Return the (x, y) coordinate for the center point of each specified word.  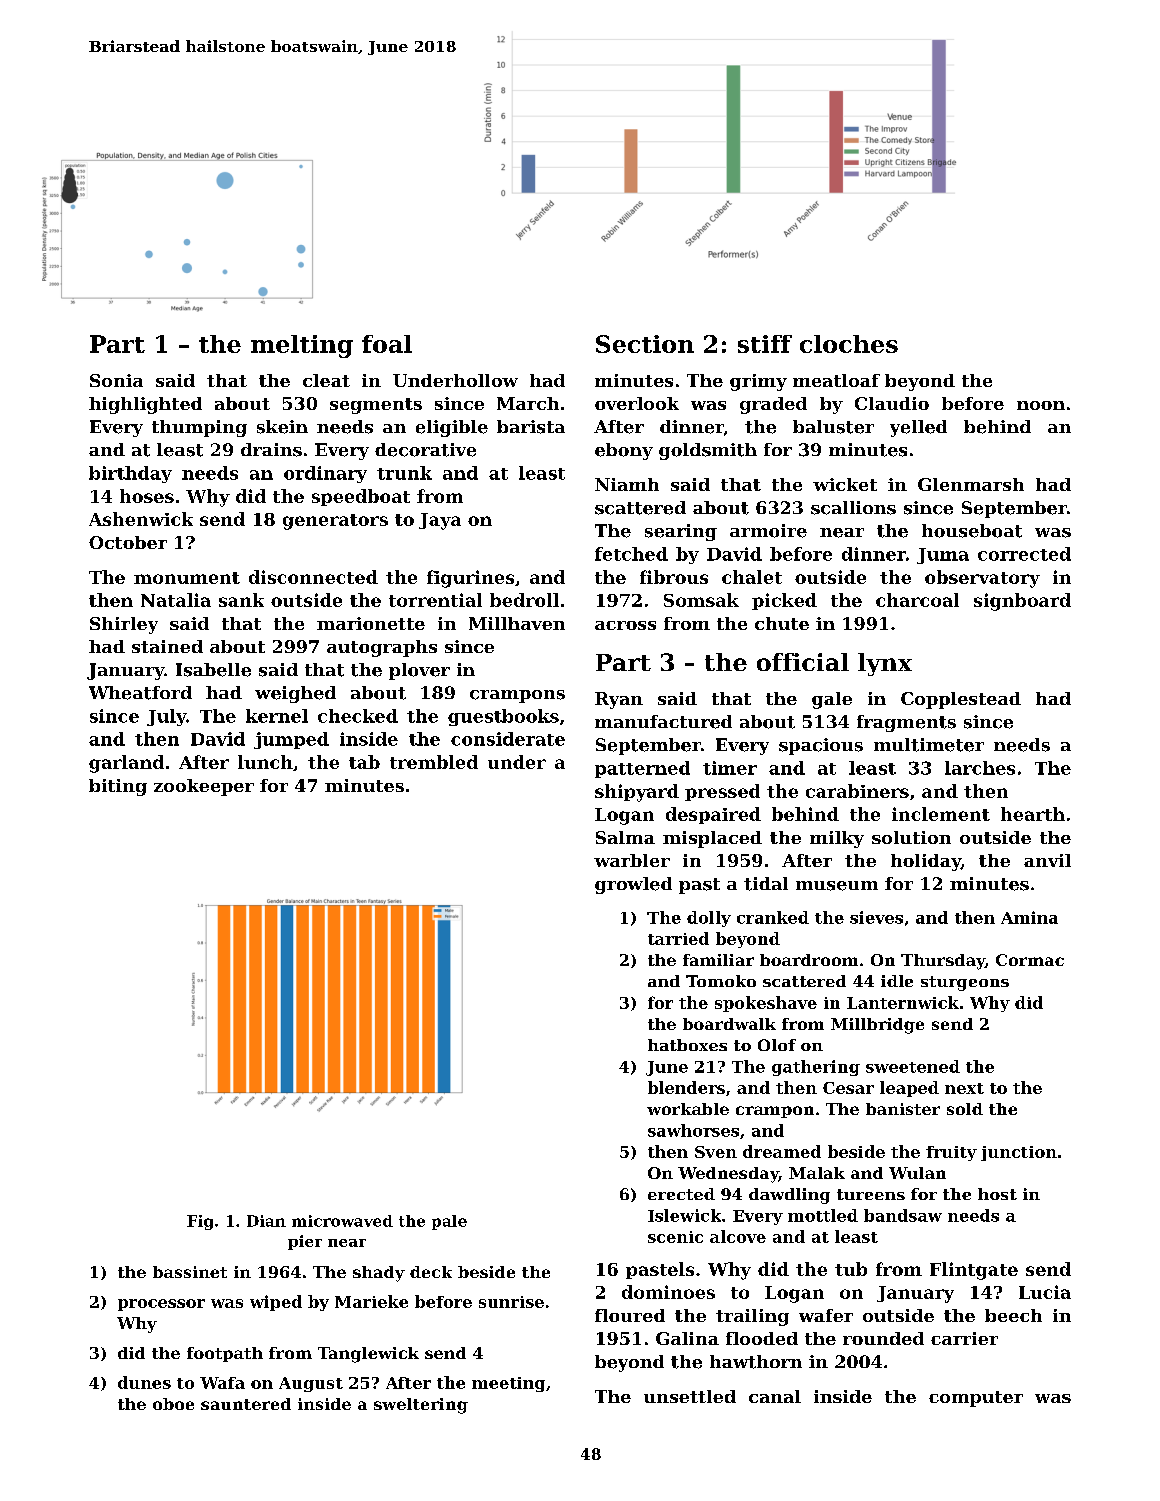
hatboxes (687, 1045)
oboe (173, 1404)
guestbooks (503, 717)
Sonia (116, 380)
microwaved (342, 1221)
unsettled (690, 1396)
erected (681, 1194)
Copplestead (961, 700)
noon (1041, 405)
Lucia (1045, 1292)
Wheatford (140, 693)
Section (645, 344)
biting (118, 787)
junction (1019, 1153)
